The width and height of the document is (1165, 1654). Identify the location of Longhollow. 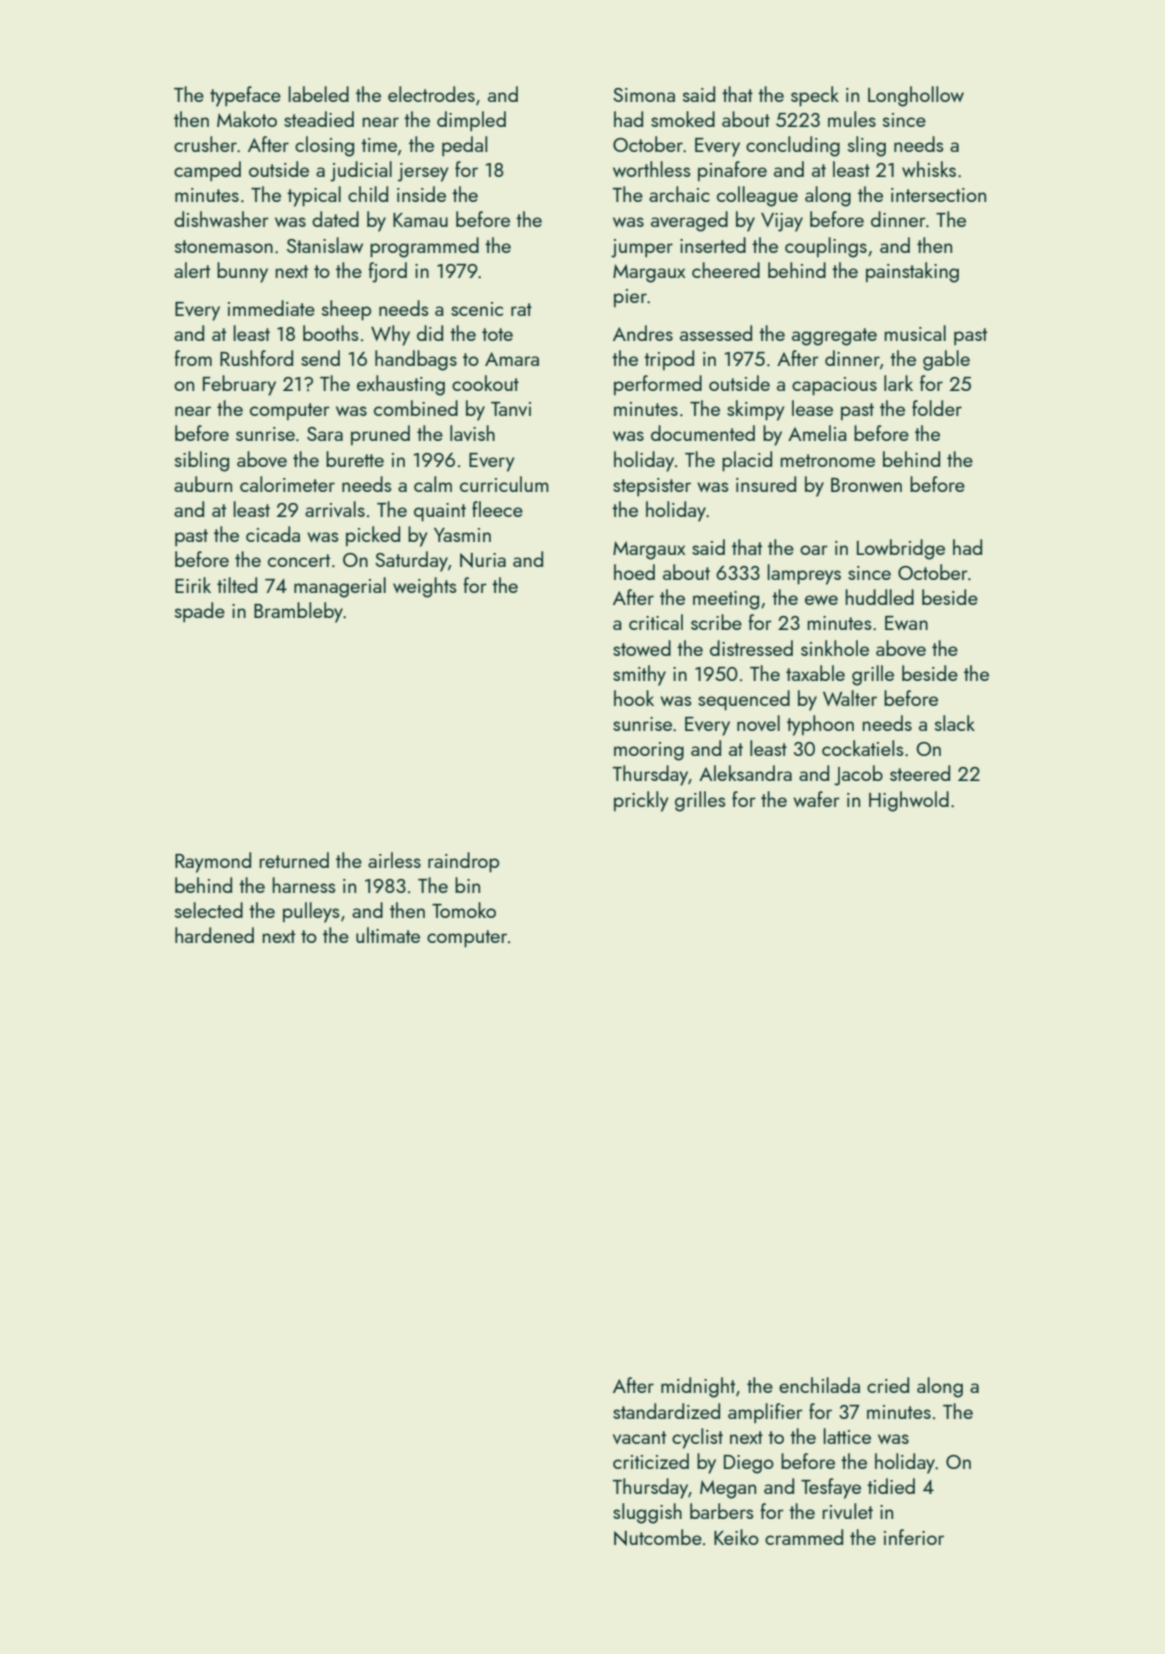
(916, 96).
